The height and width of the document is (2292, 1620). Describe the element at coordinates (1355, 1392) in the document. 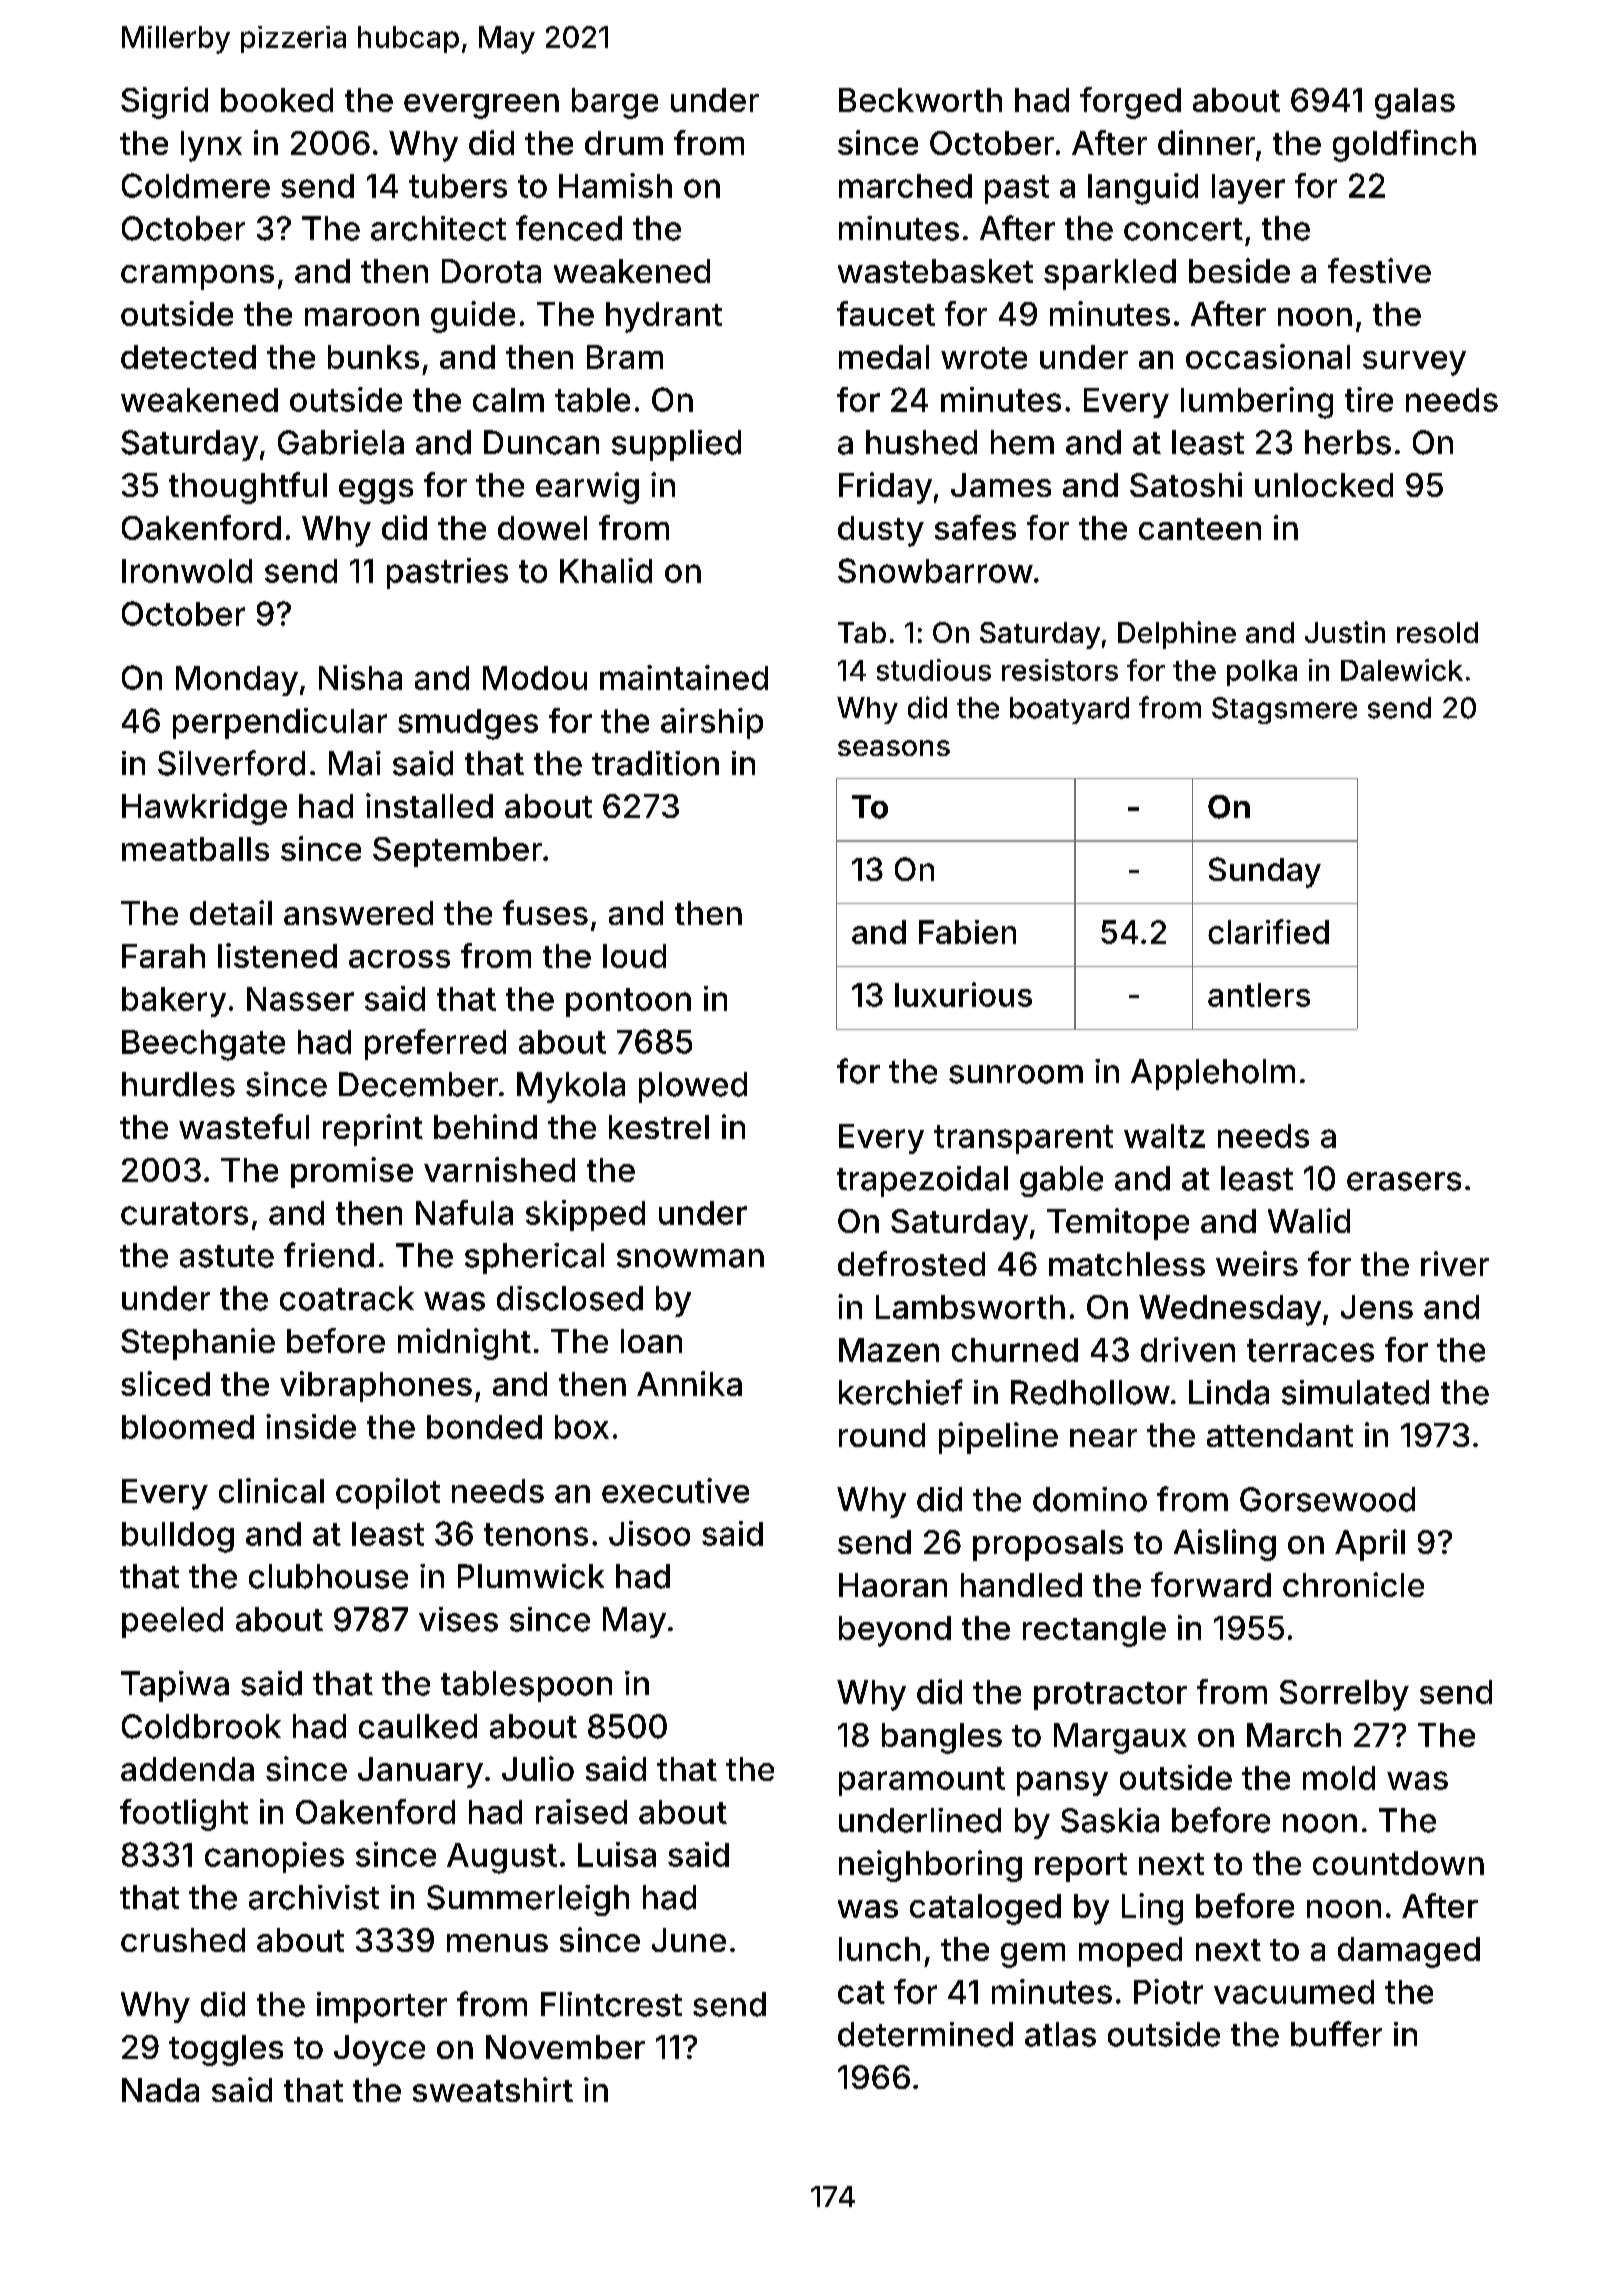

I see `simulated` at that location.
